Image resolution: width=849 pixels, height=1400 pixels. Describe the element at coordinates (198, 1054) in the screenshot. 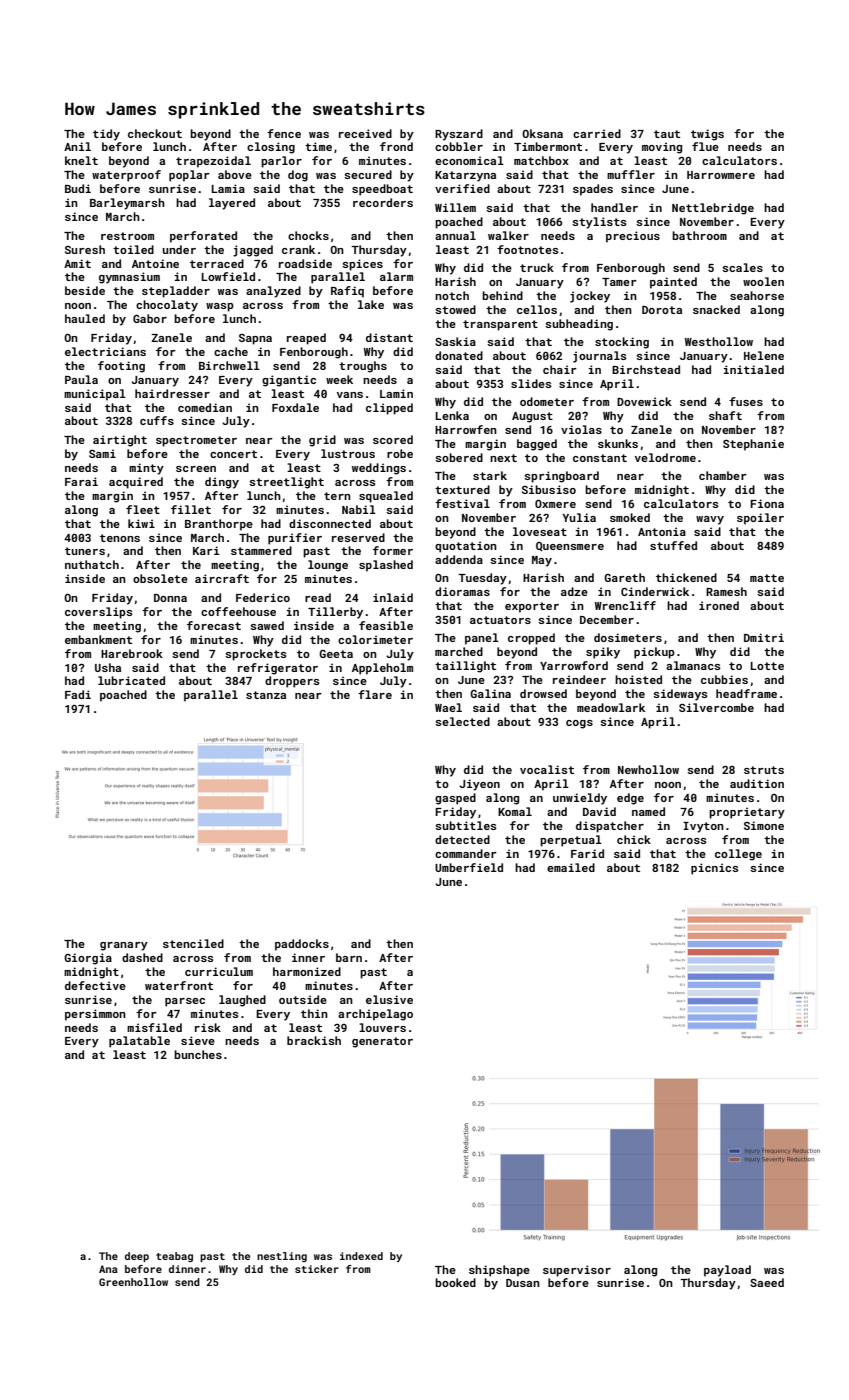

I see `bunches` at that location.
